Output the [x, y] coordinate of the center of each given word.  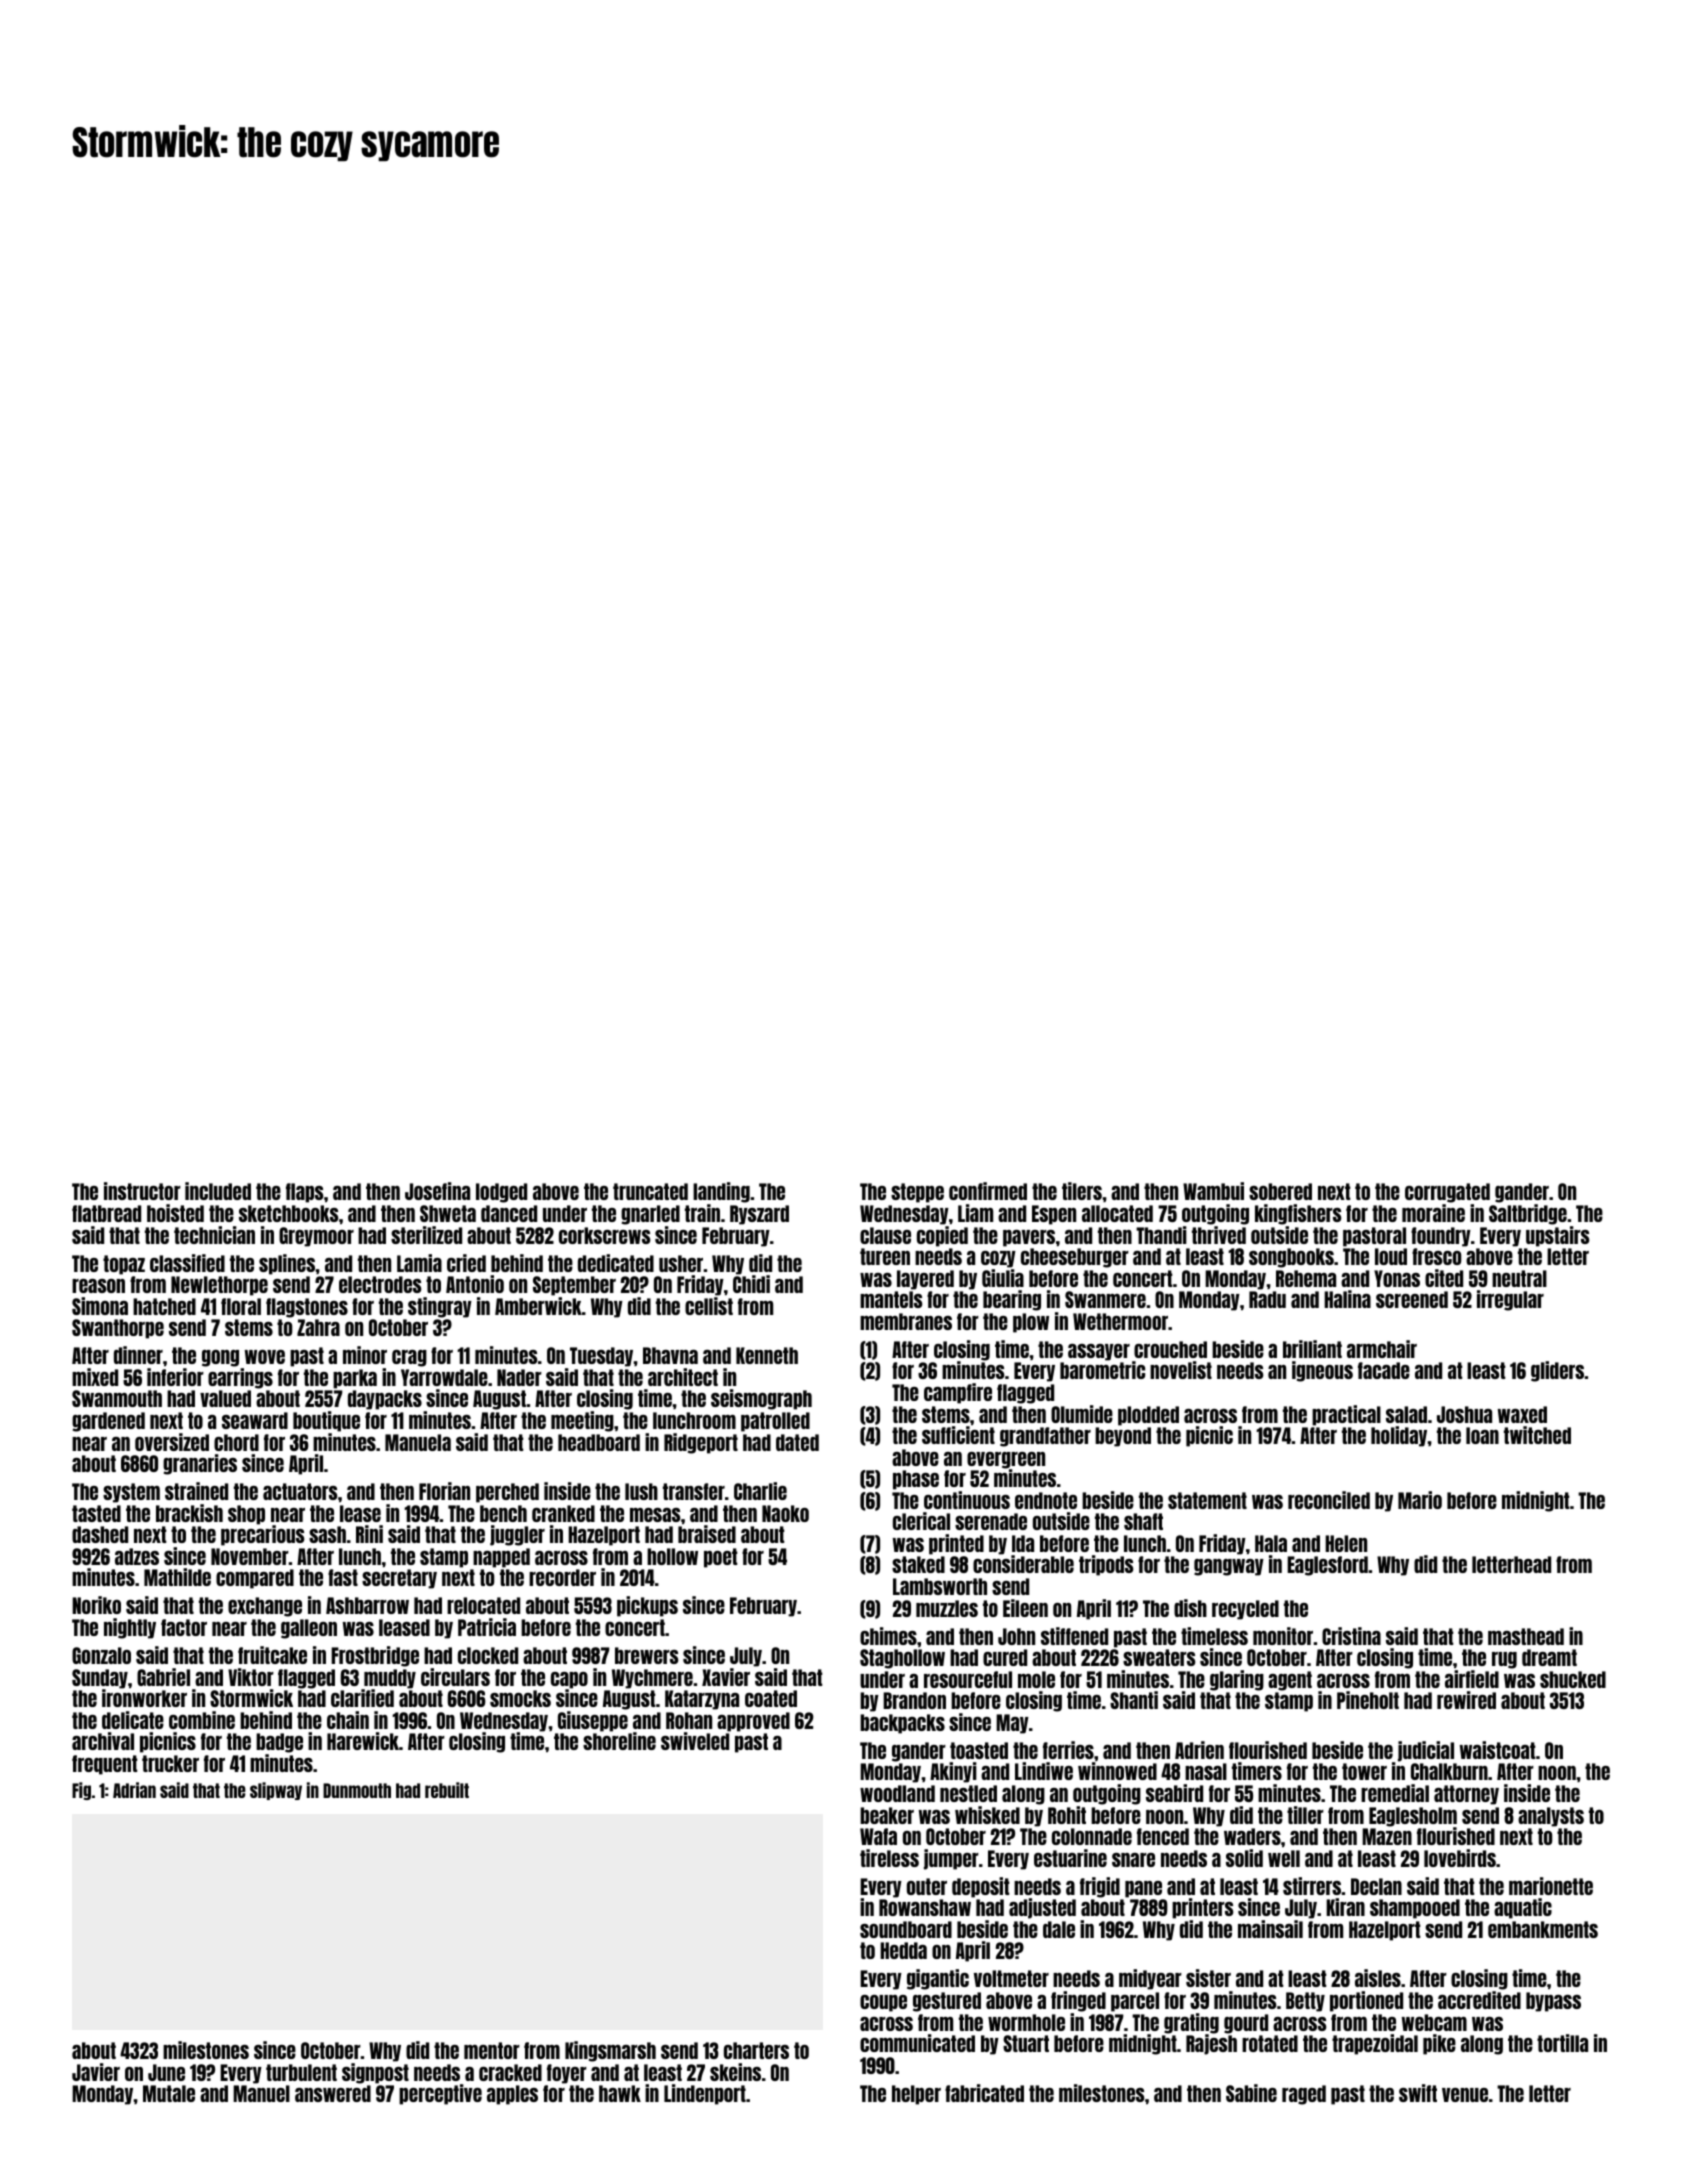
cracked [510, 2072]
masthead [1526, 1636]
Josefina [437, 1191]
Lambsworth [940, 1586]
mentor [492, 2050]
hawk [620, 2093]
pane [1143, 1889]
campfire [958, 1393]
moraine [1433, 1213]
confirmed [988, 1191]
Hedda [903, 1950]
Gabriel [163, 1677]
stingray [440, 1307]
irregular [1510, 1300]
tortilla [1562, 2043]
